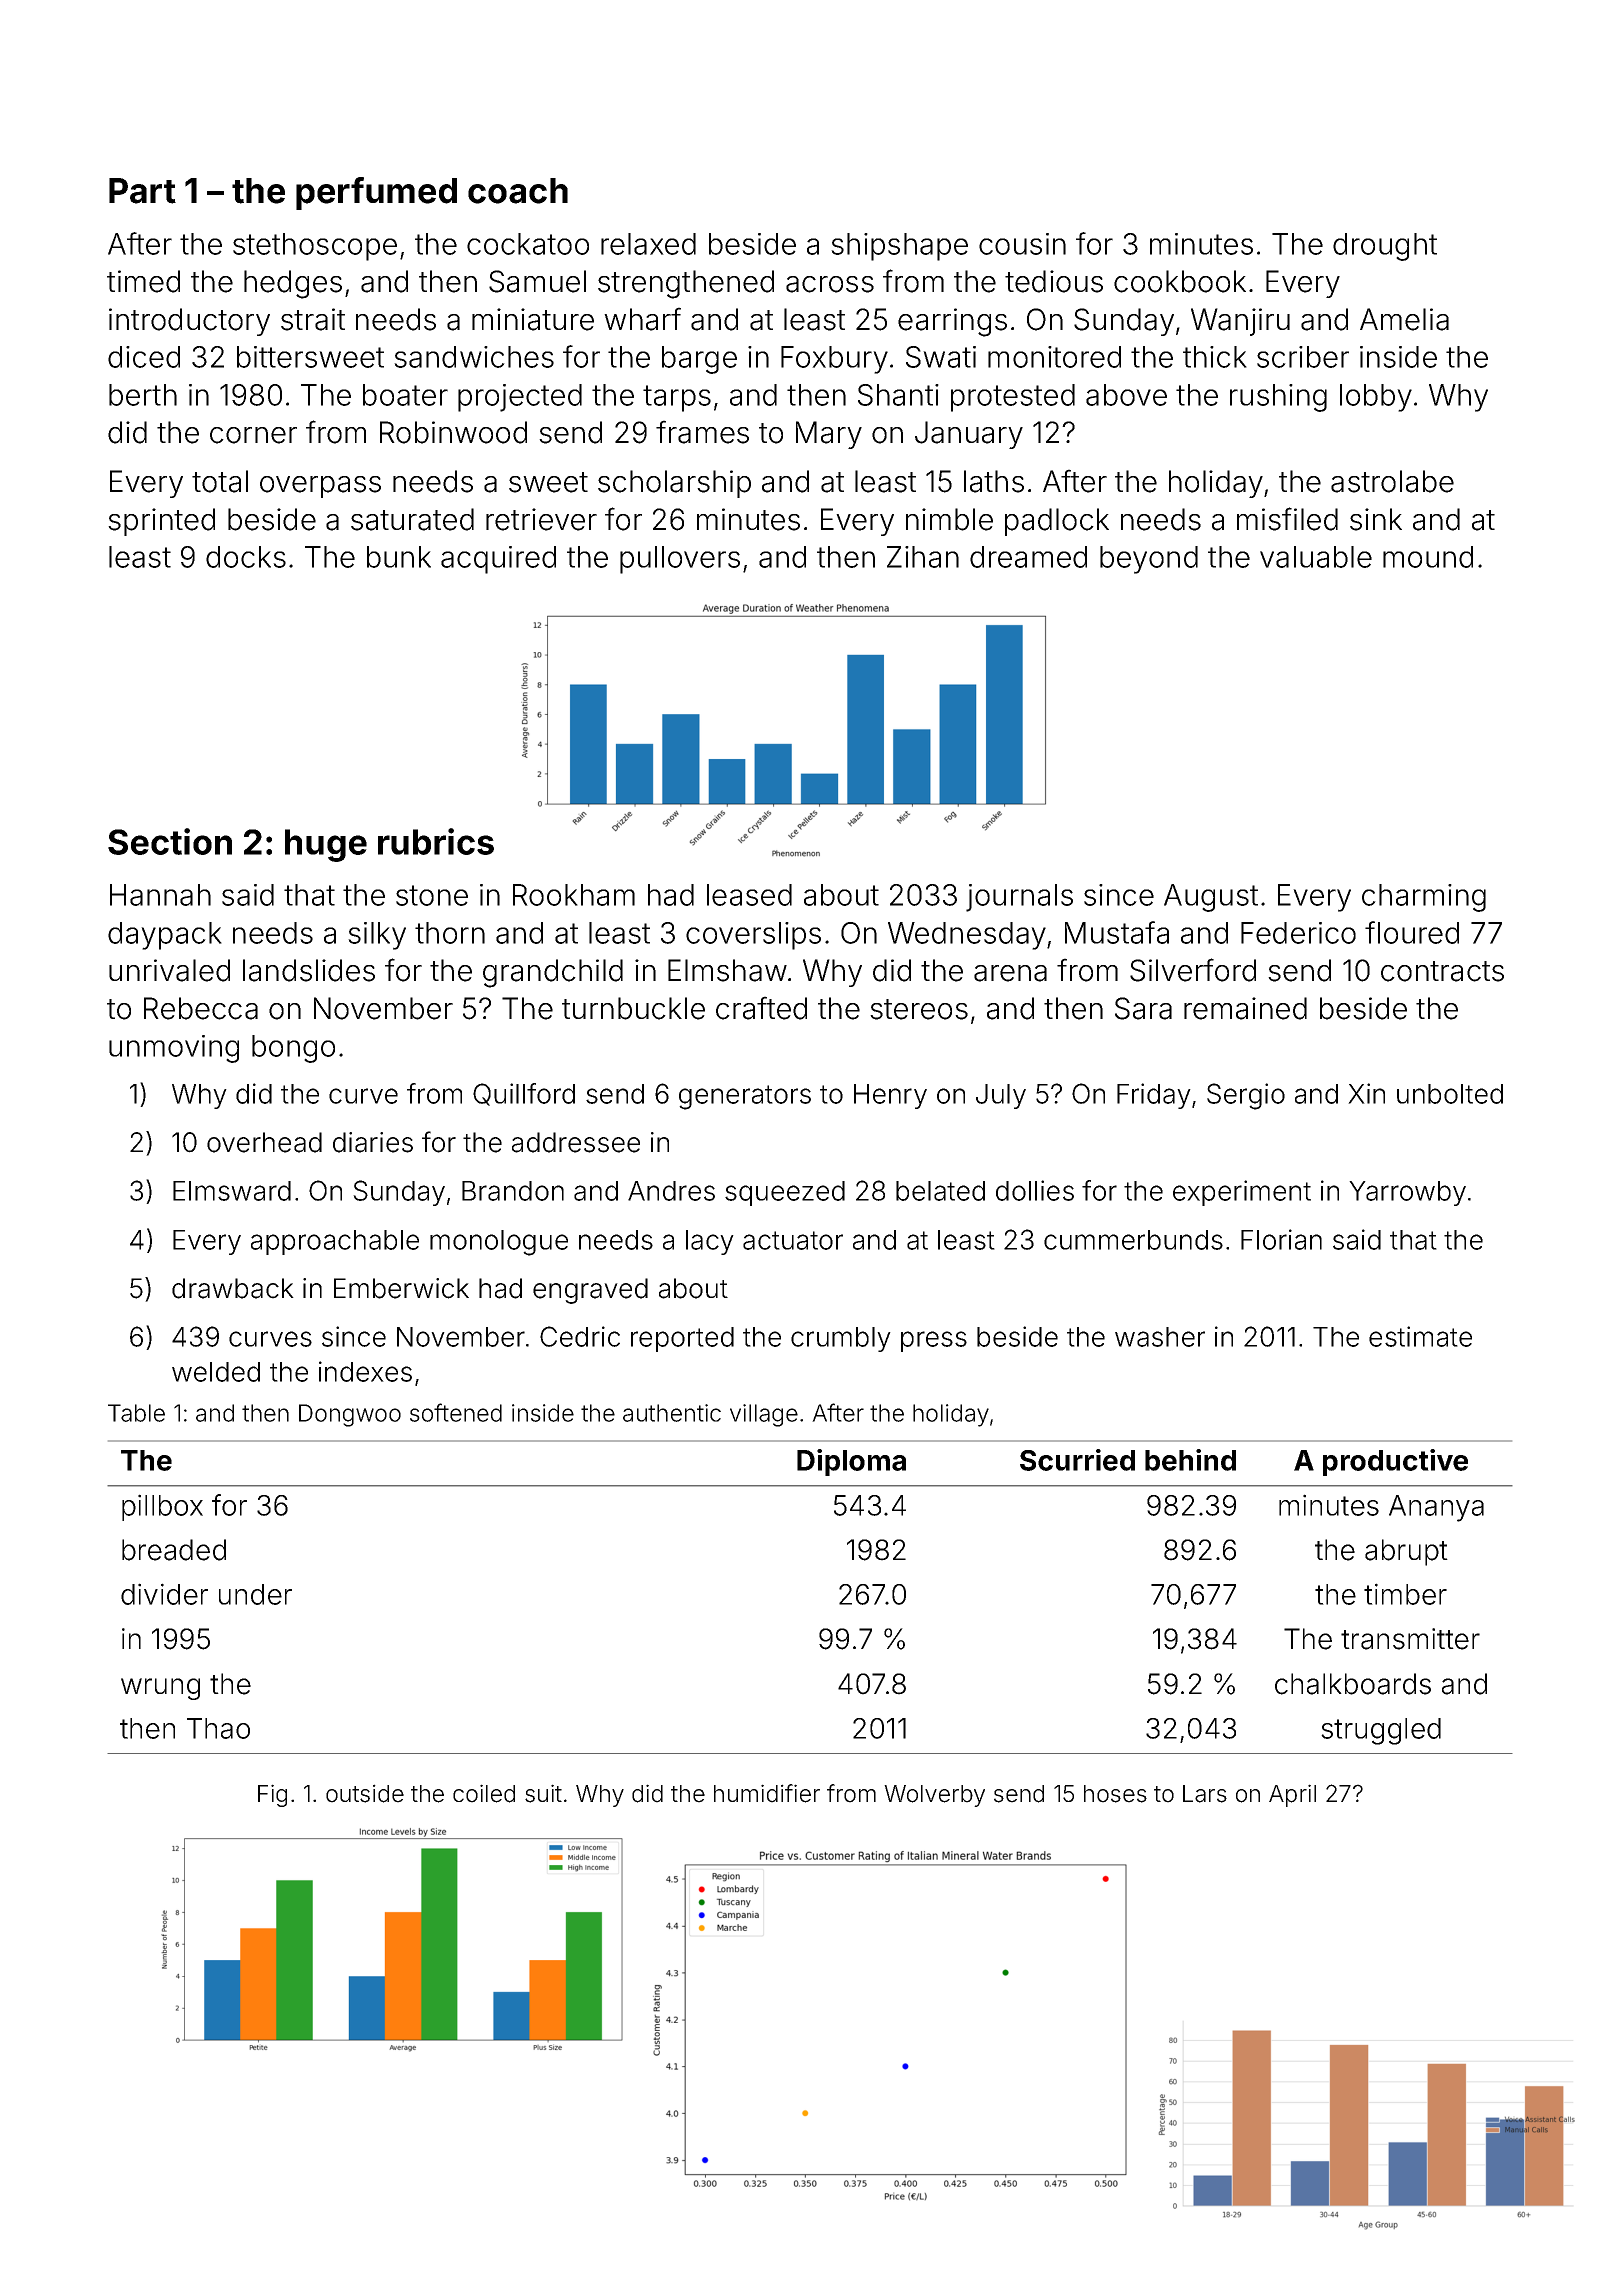 Image resolution: width=1620 pixels, height=2292 pixels. What do you see at coordinates (1381, 1731) in the document?
I see `struggled` at bounding box center [1381, 1731].
